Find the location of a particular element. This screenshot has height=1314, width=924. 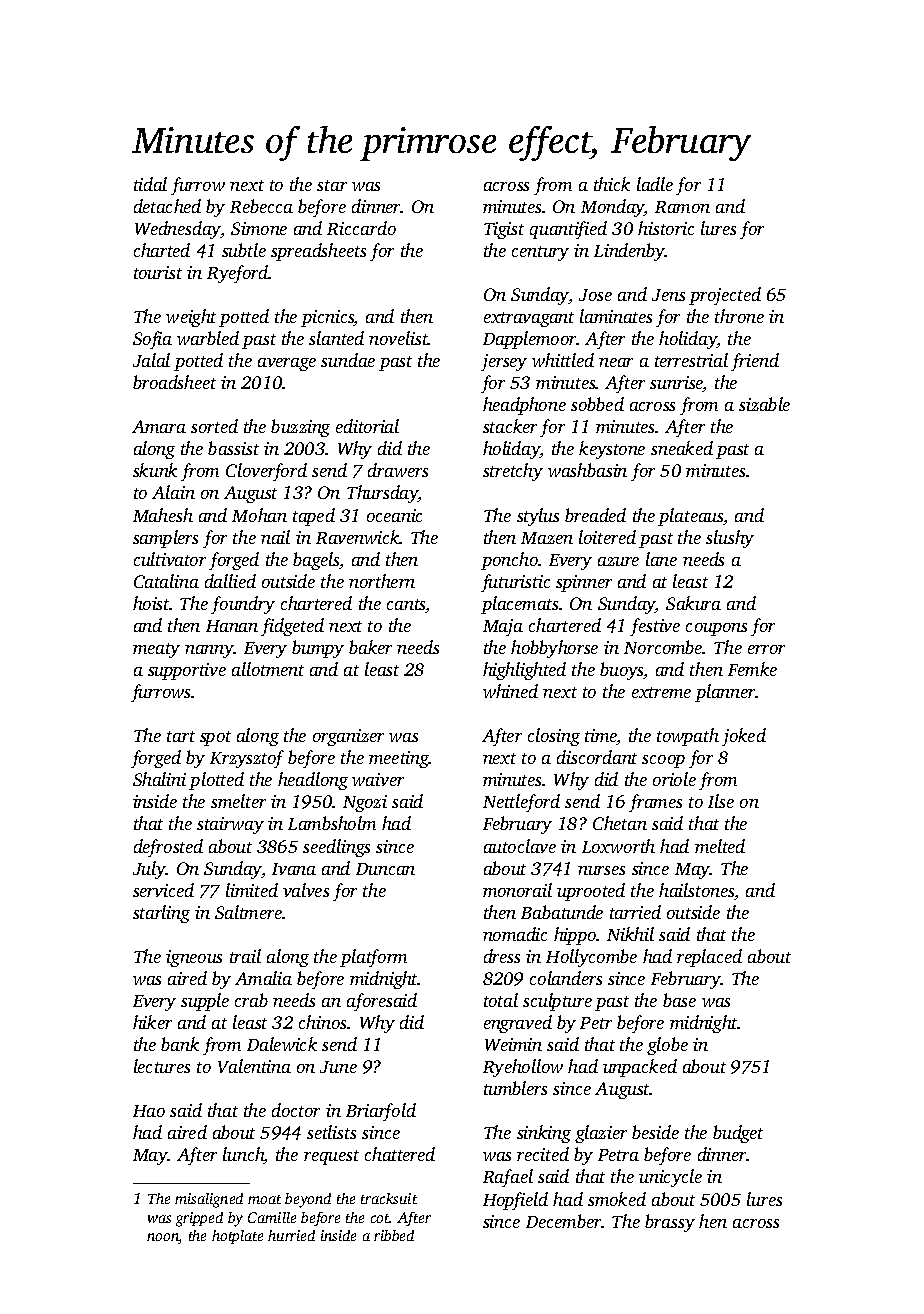

total is located at coordinates (501, 1000).
